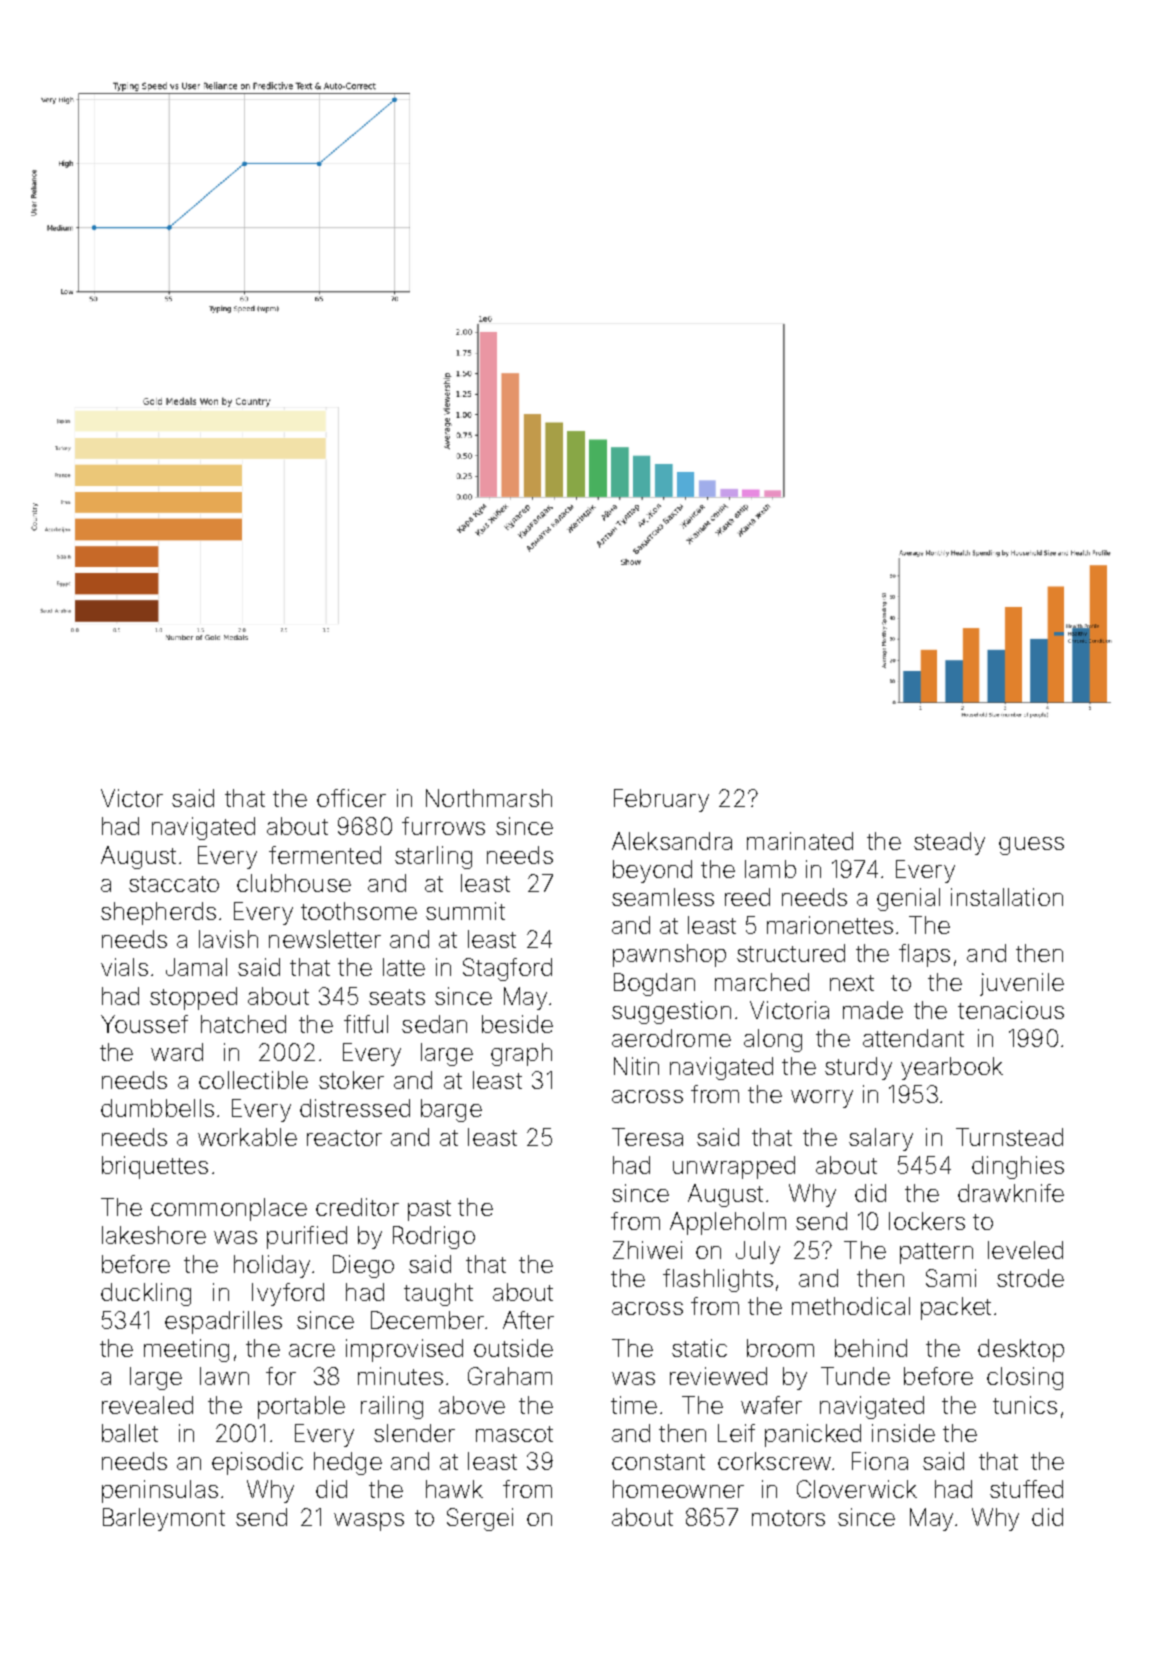 Image resolution: width=1165 pixels, height=1654 pixels. I want to click on guess, so click(1031, 846).
